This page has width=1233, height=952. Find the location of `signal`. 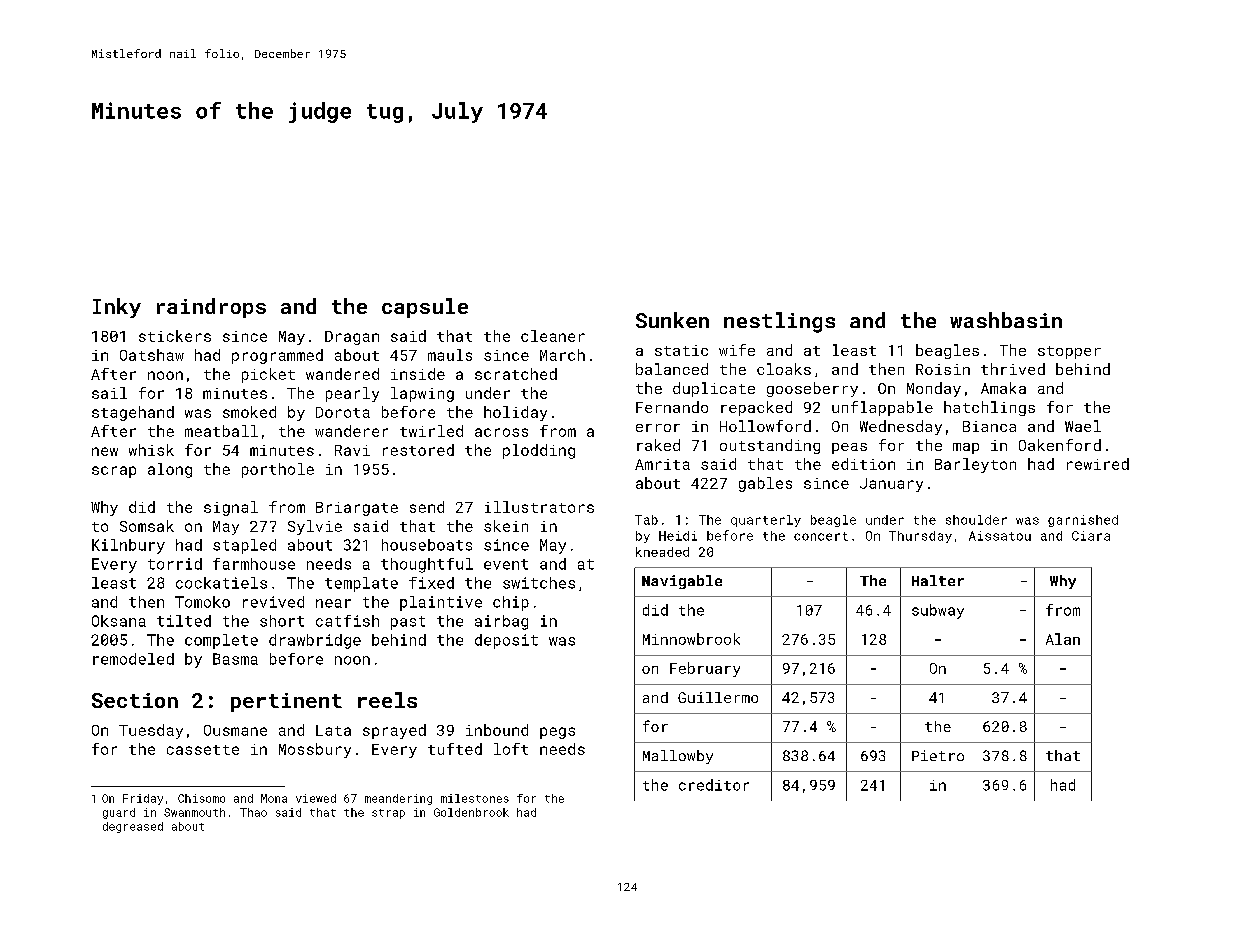

signal is located at coordinates (231, 508).
